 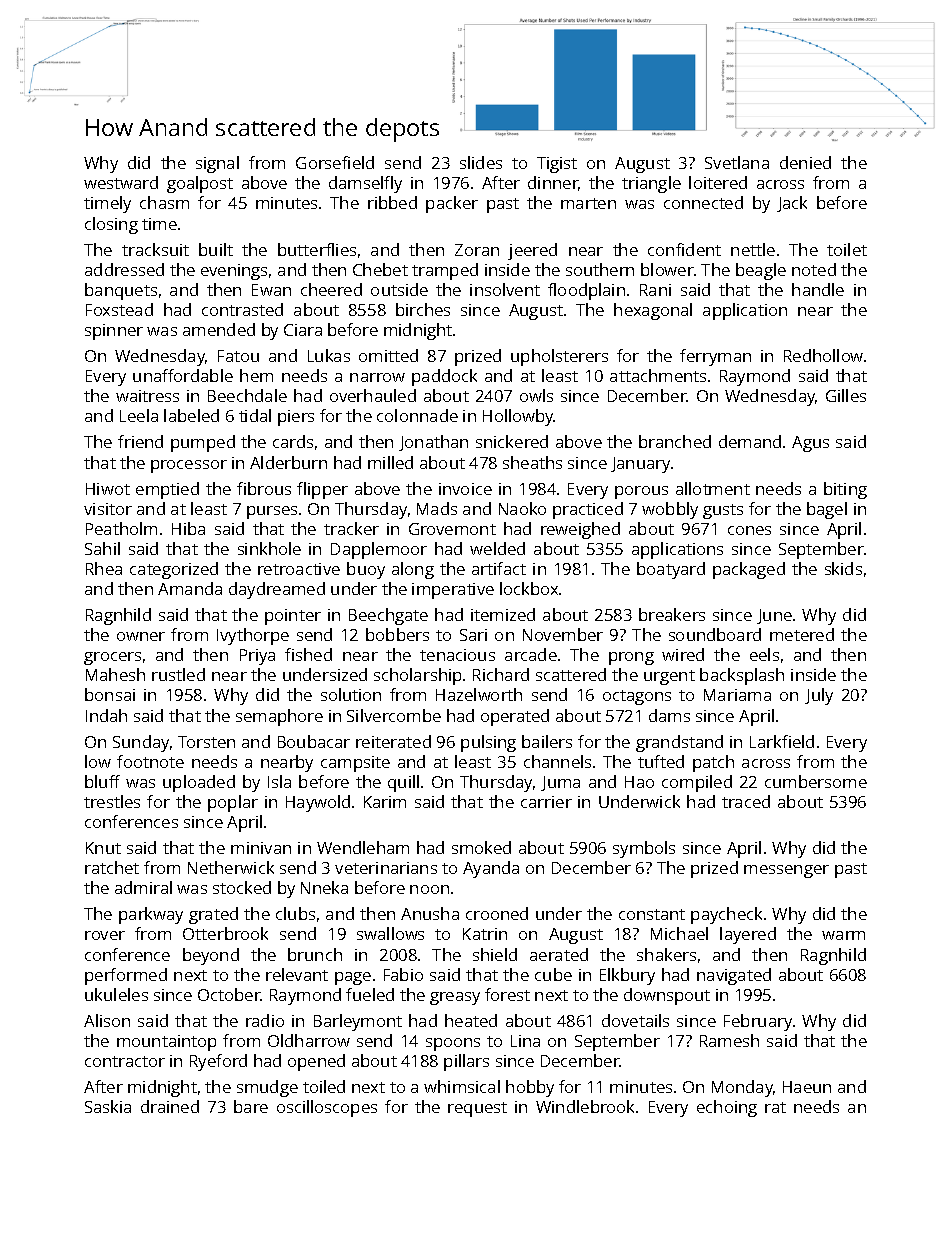 I want to click on Anusha, so click(x=430, y=913).
